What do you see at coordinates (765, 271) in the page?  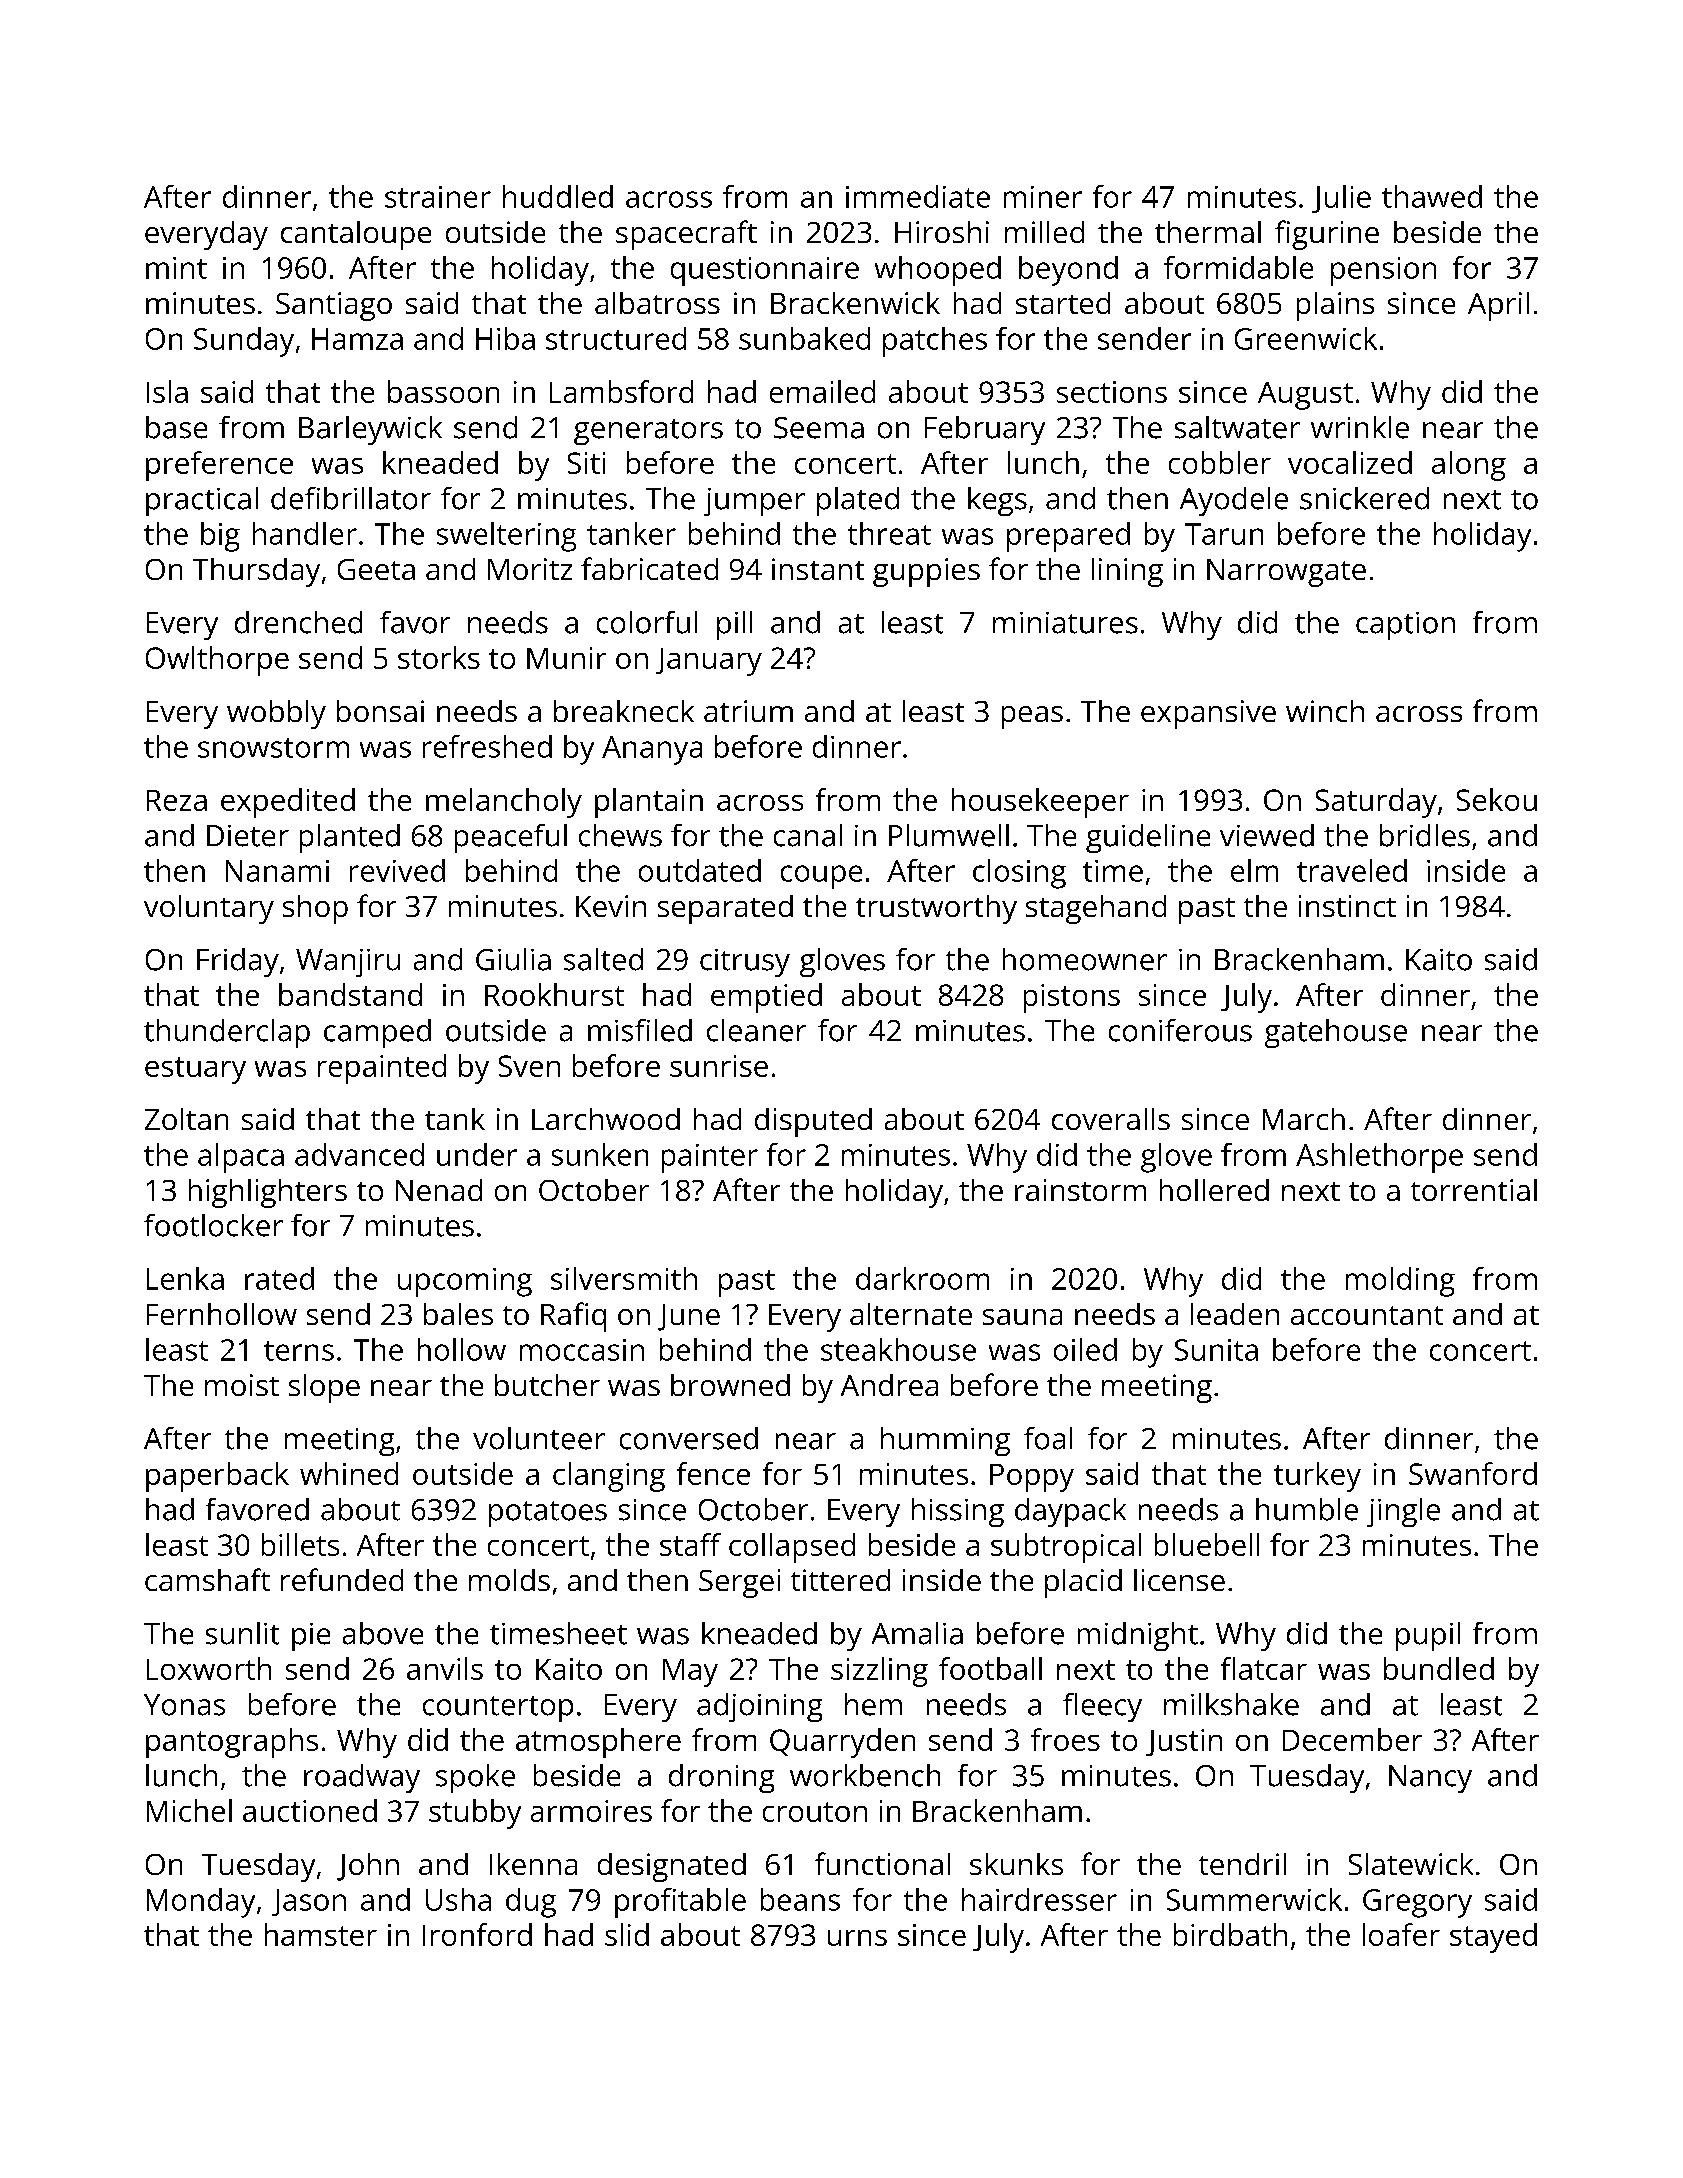 I see `questionnaire` at bounding box center [765, 271].
